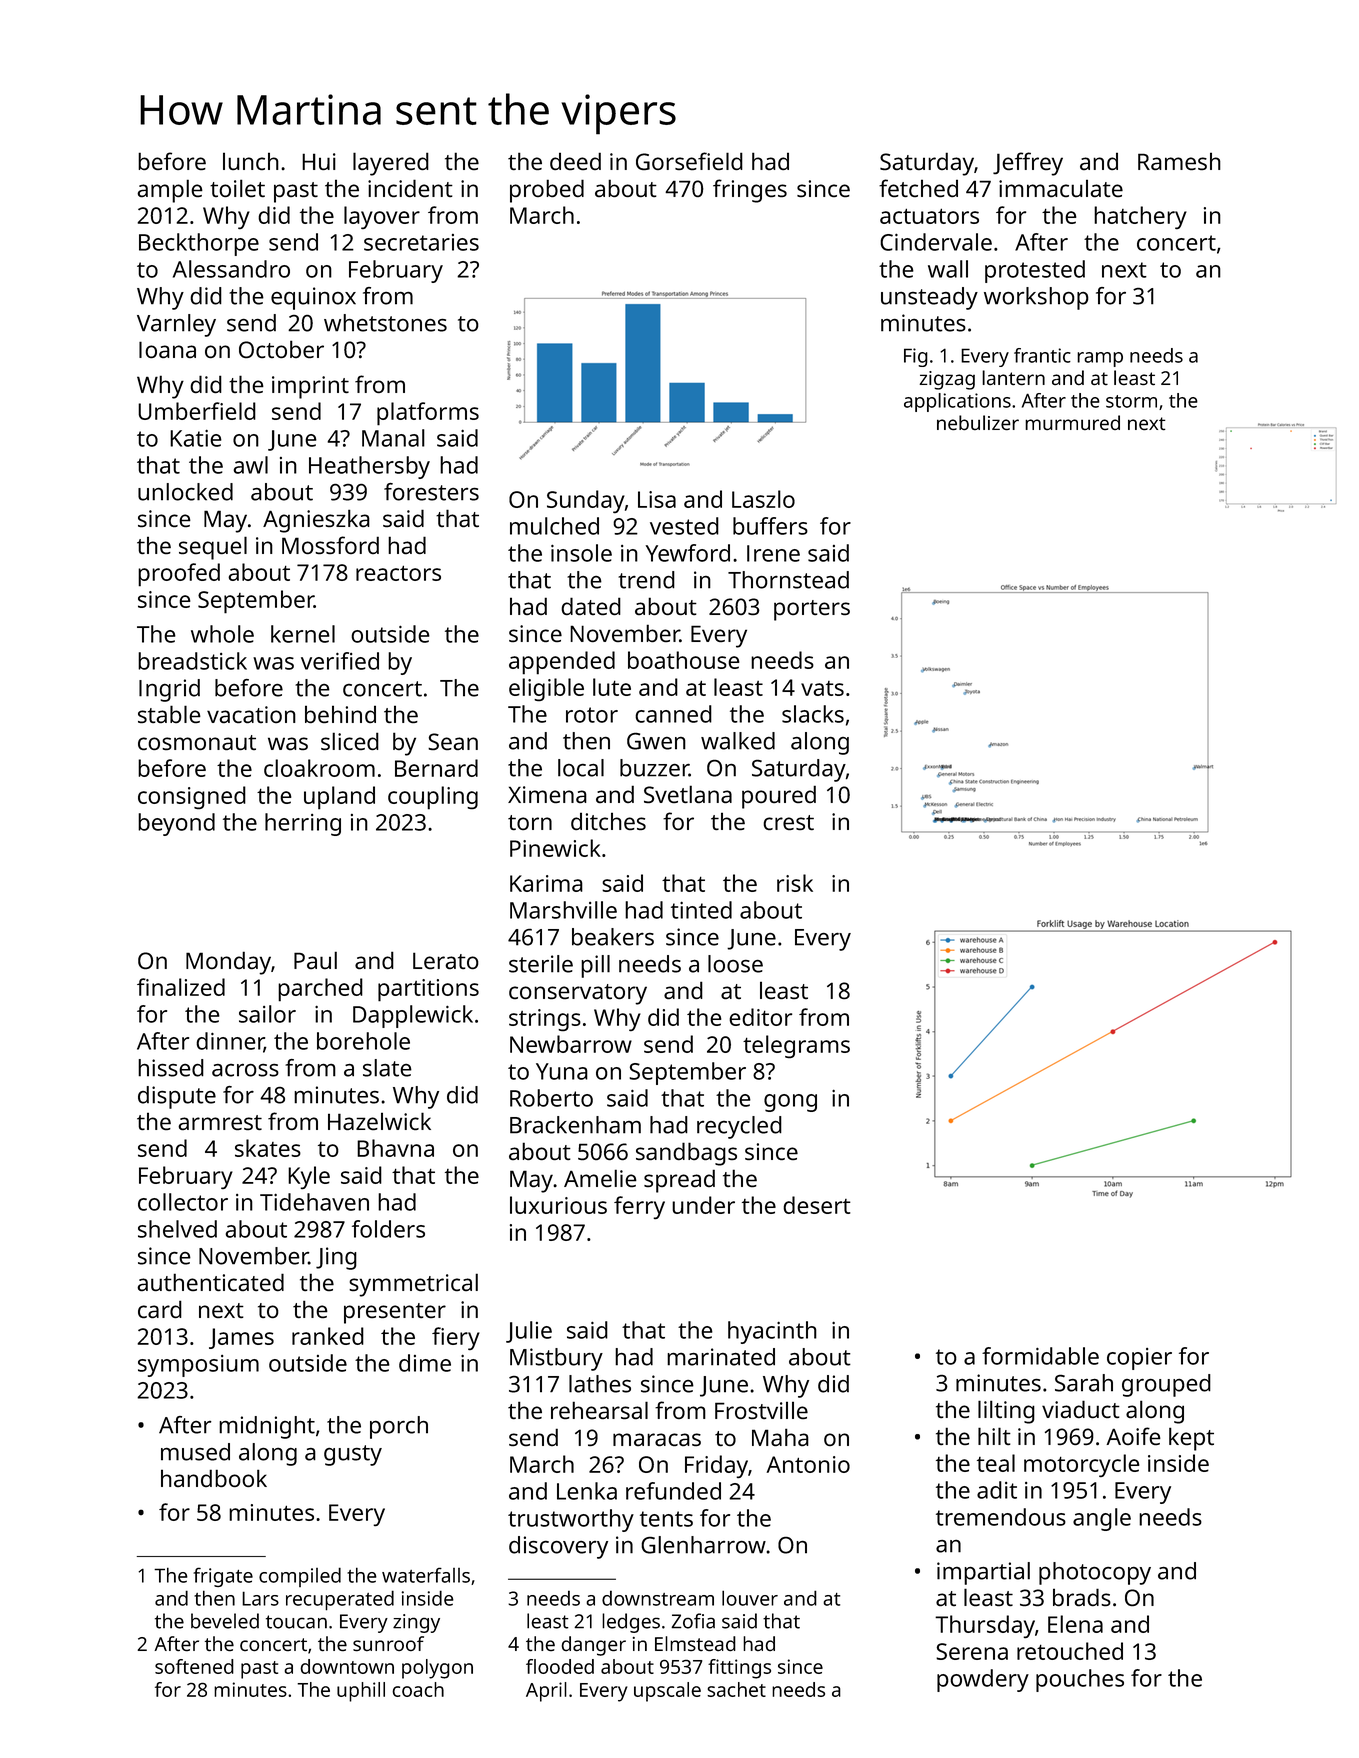 This image has width=1359, height=1758. What do you see at coordinates (978, 422) in the image?
I see `nebulizer` at bounding box center [978, 422].
